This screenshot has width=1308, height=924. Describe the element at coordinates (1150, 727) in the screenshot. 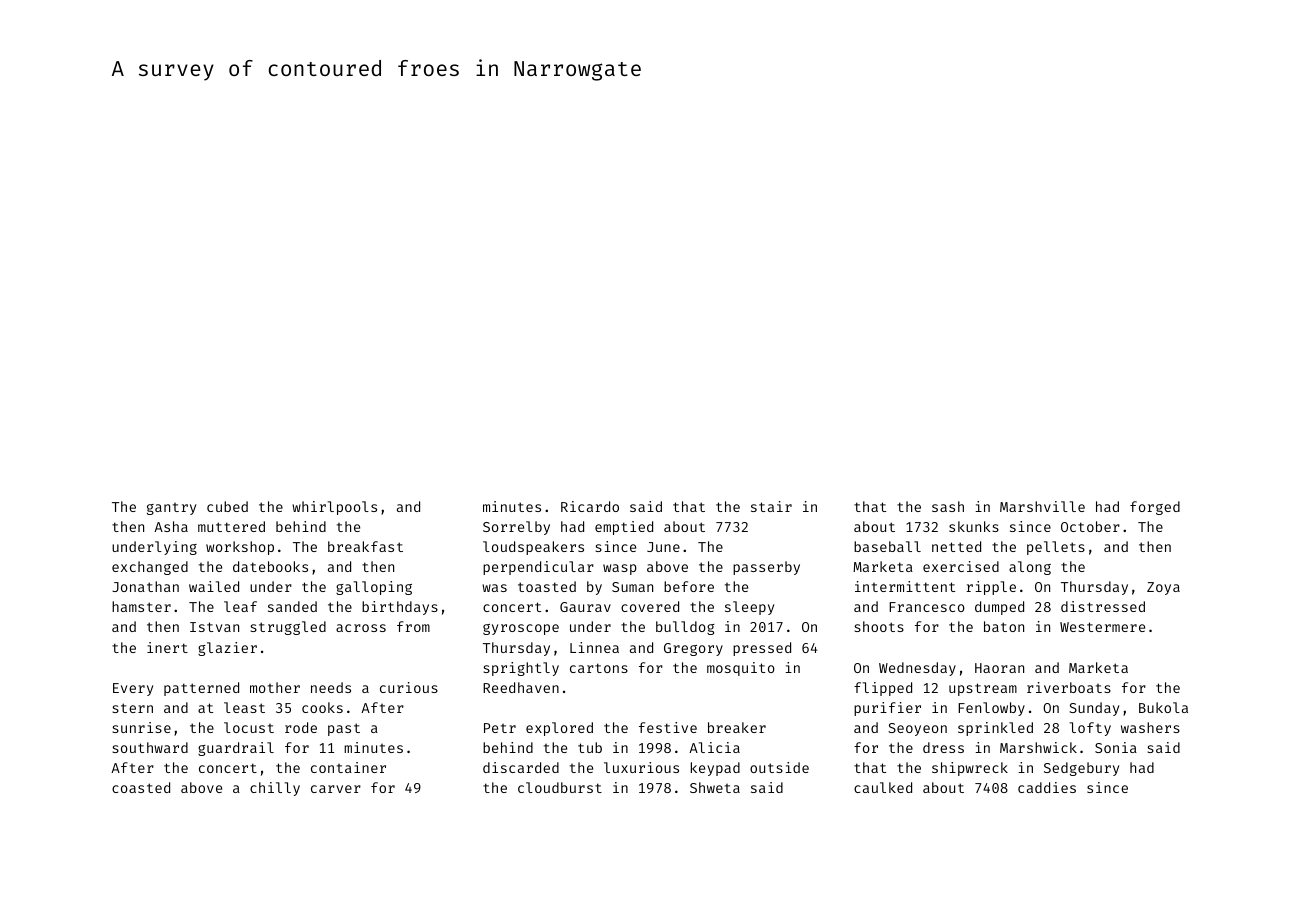

I see `washers` at that location.
